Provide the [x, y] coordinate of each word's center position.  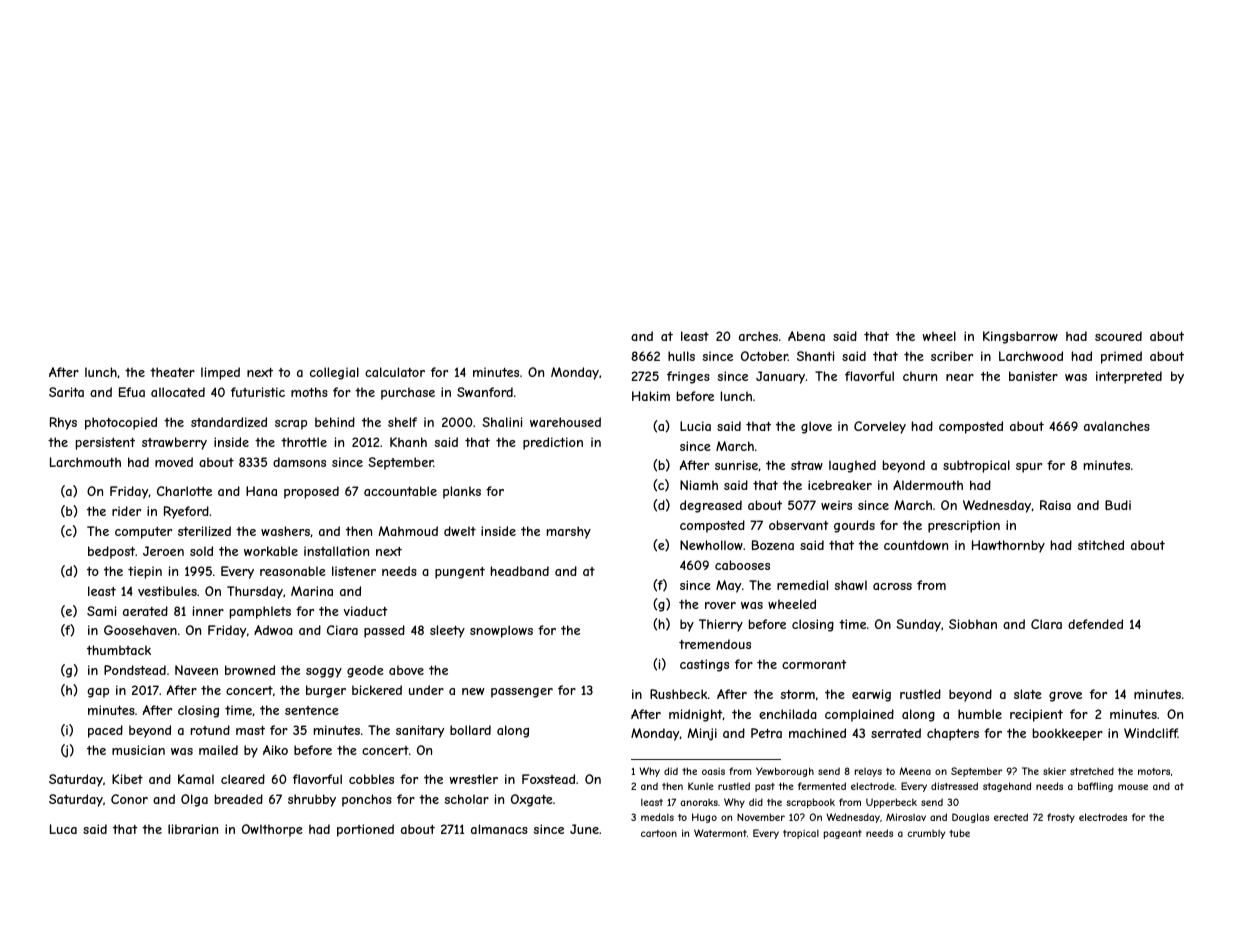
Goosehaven [140, 630]
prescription [964, 526]
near [960, 377]
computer [143, 533]
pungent [460, 573]
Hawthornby [1008, 546]
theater [172, 372]
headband [520, 571]
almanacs [499, 829]
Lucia [695, 426]
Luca [63, 829]
